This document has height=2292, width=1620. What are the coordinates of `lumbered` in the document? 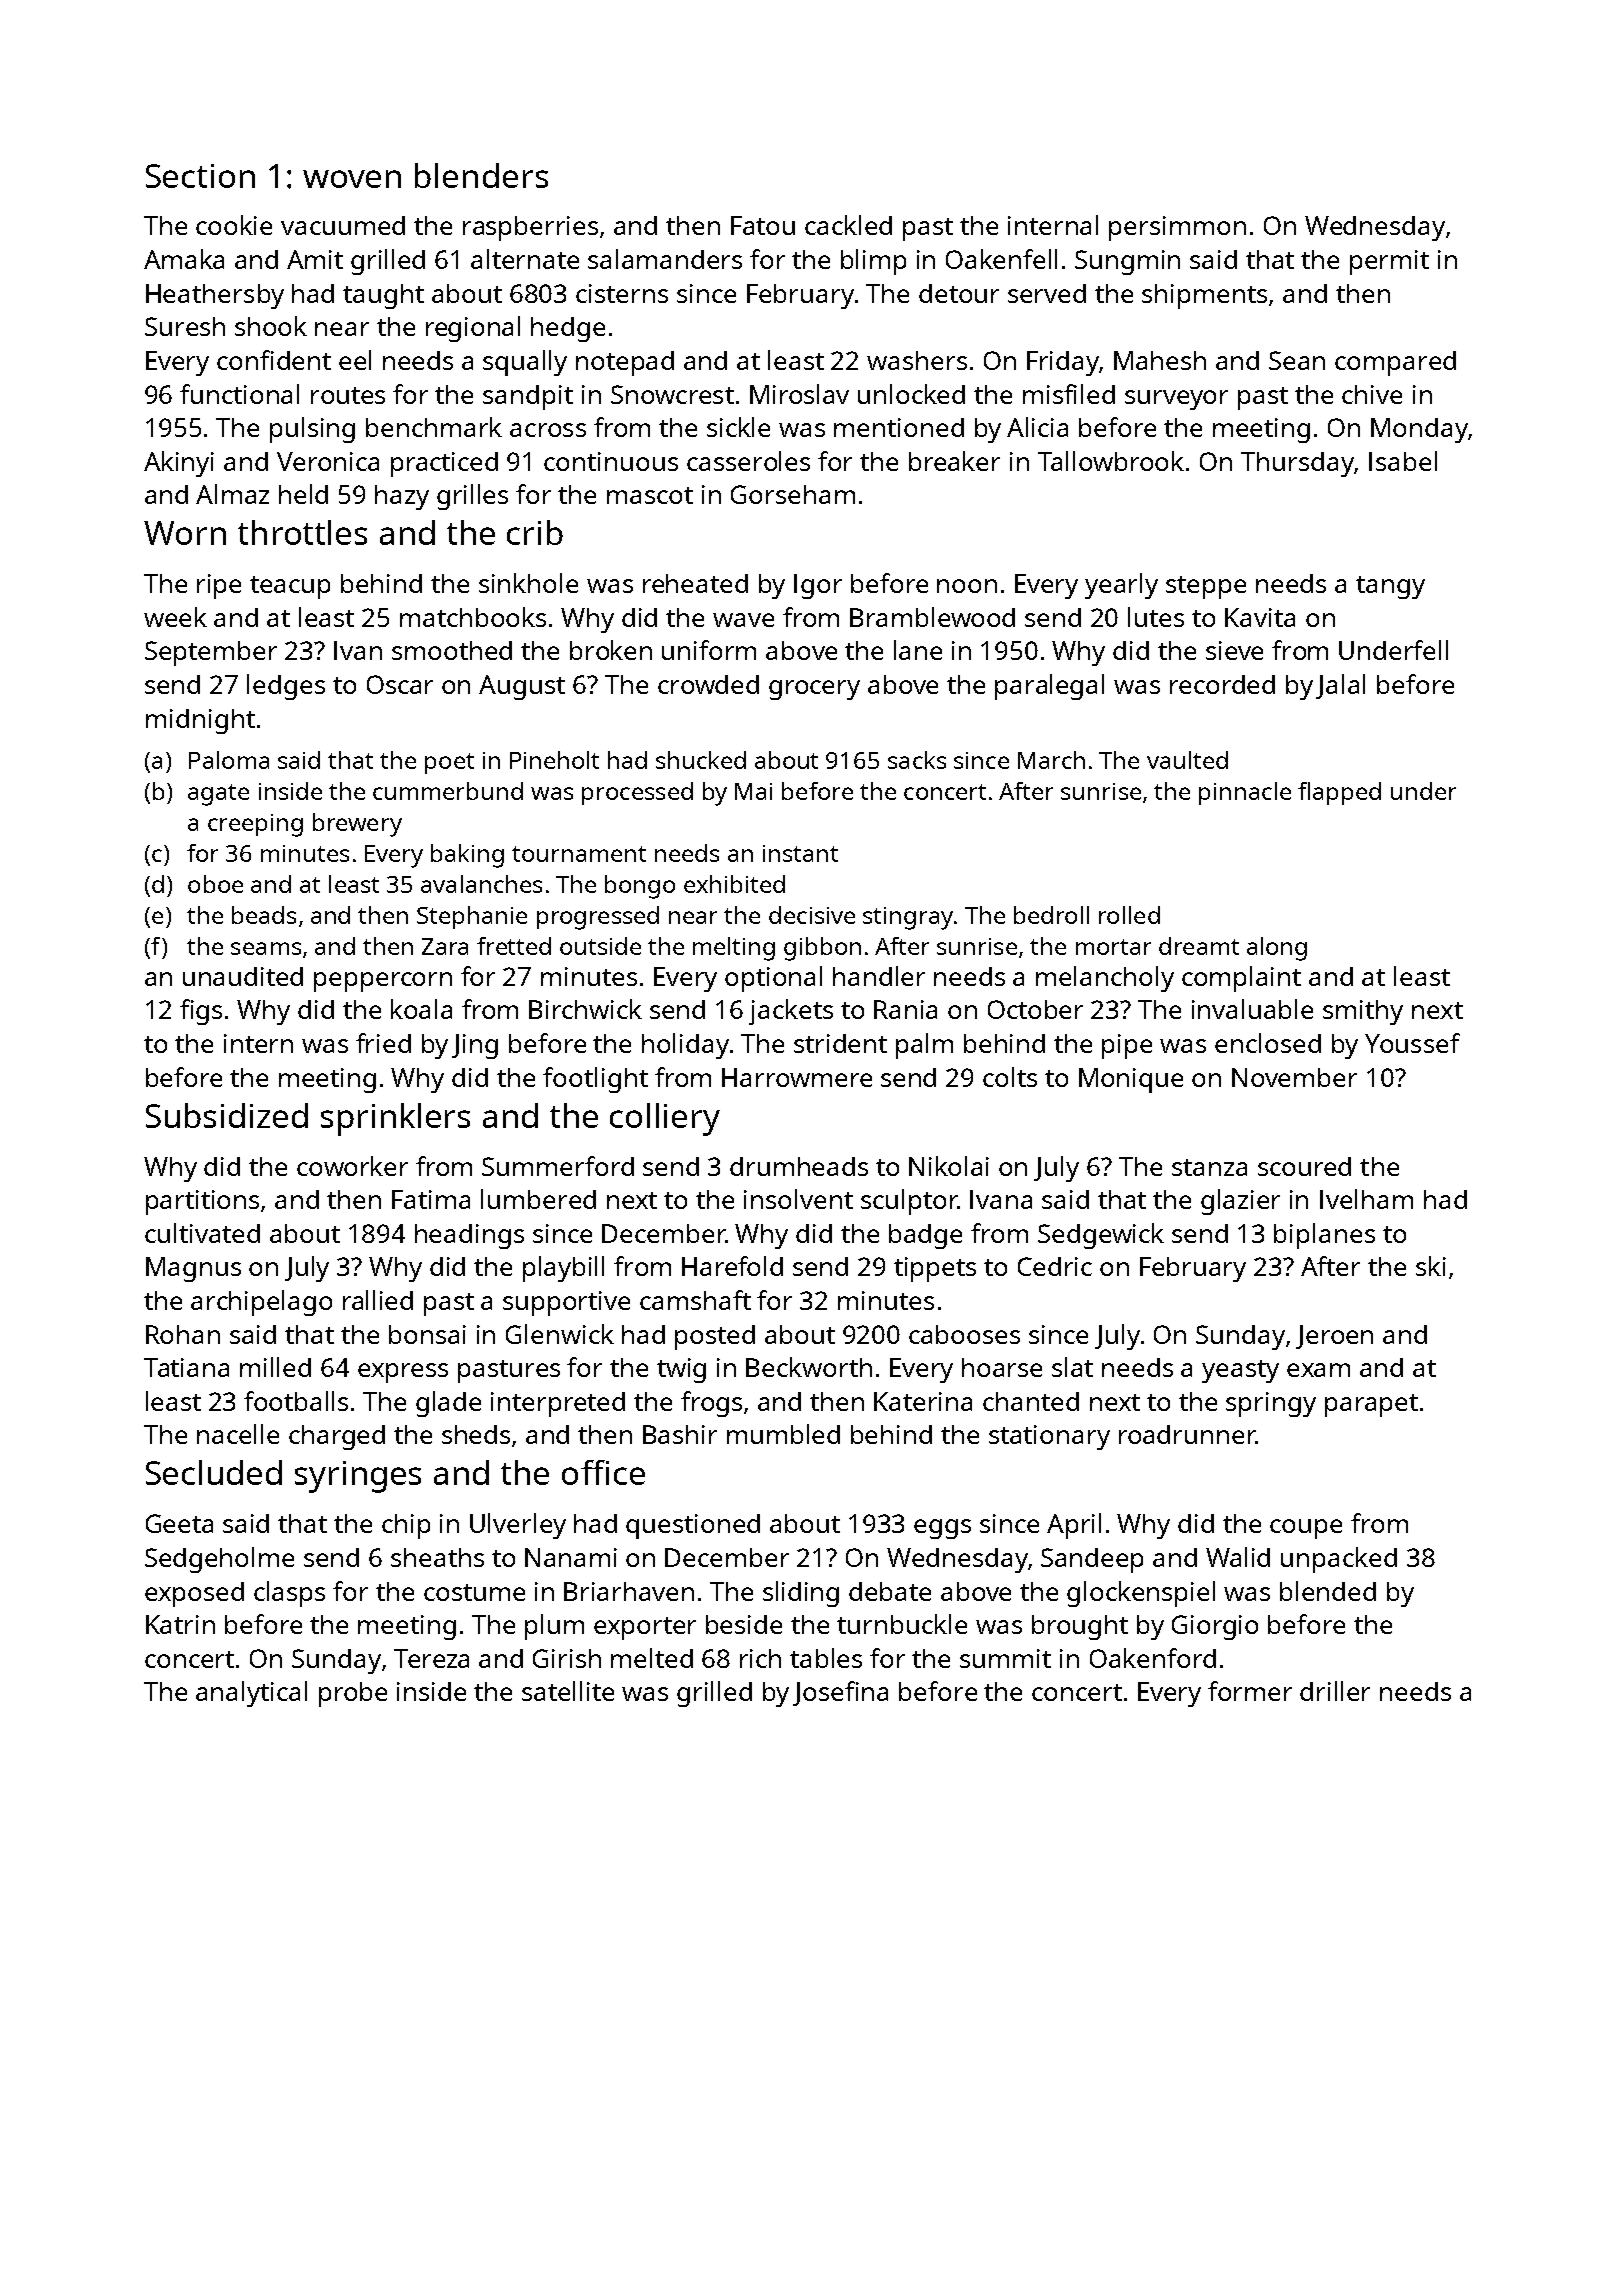 It's located at (538, 1199).
